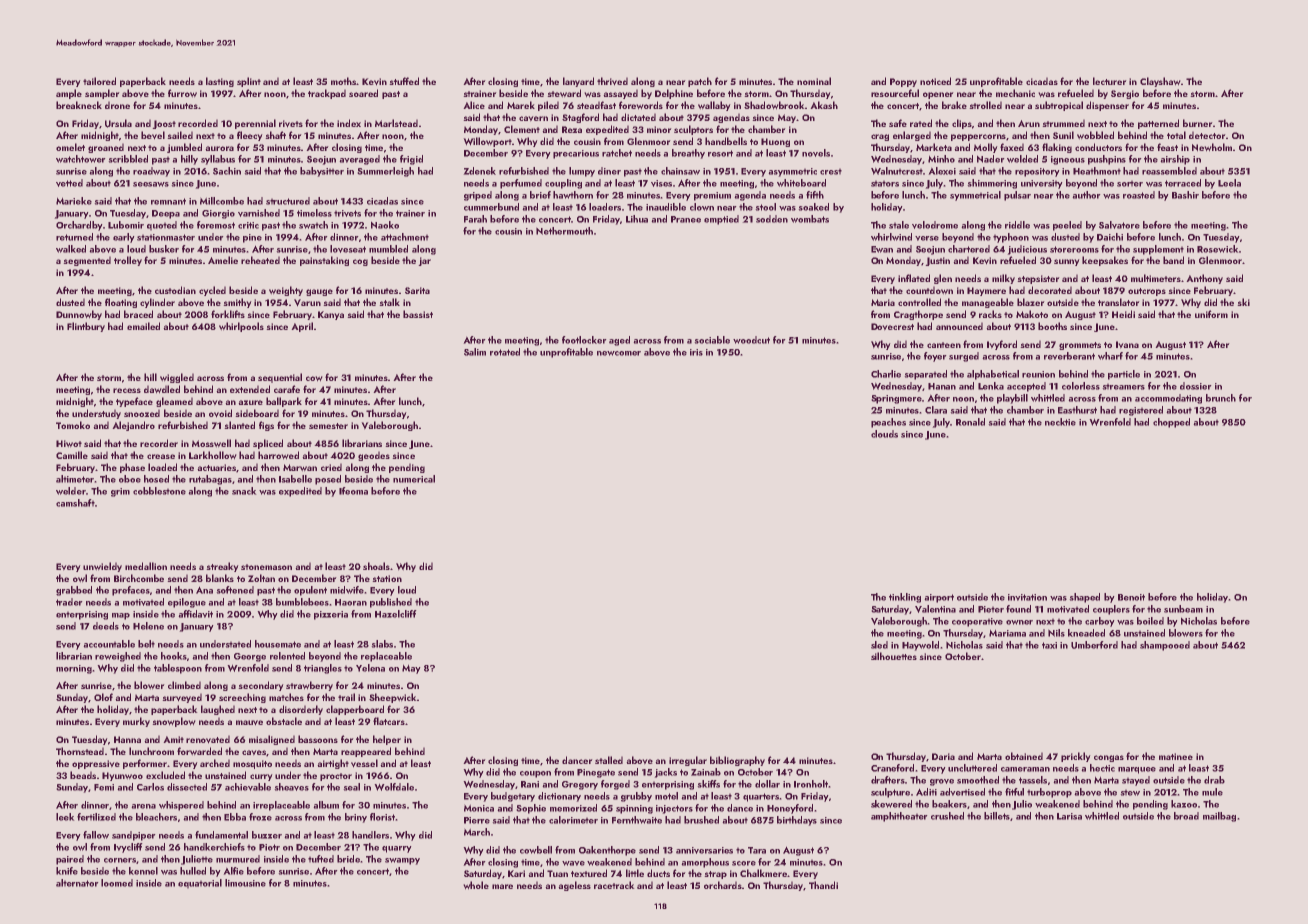 This screenshot has width=1308, height=924. What do you see at coordinates (700, 82) in the screenshot?
I see `patch` at bounding box center [700, 82].
